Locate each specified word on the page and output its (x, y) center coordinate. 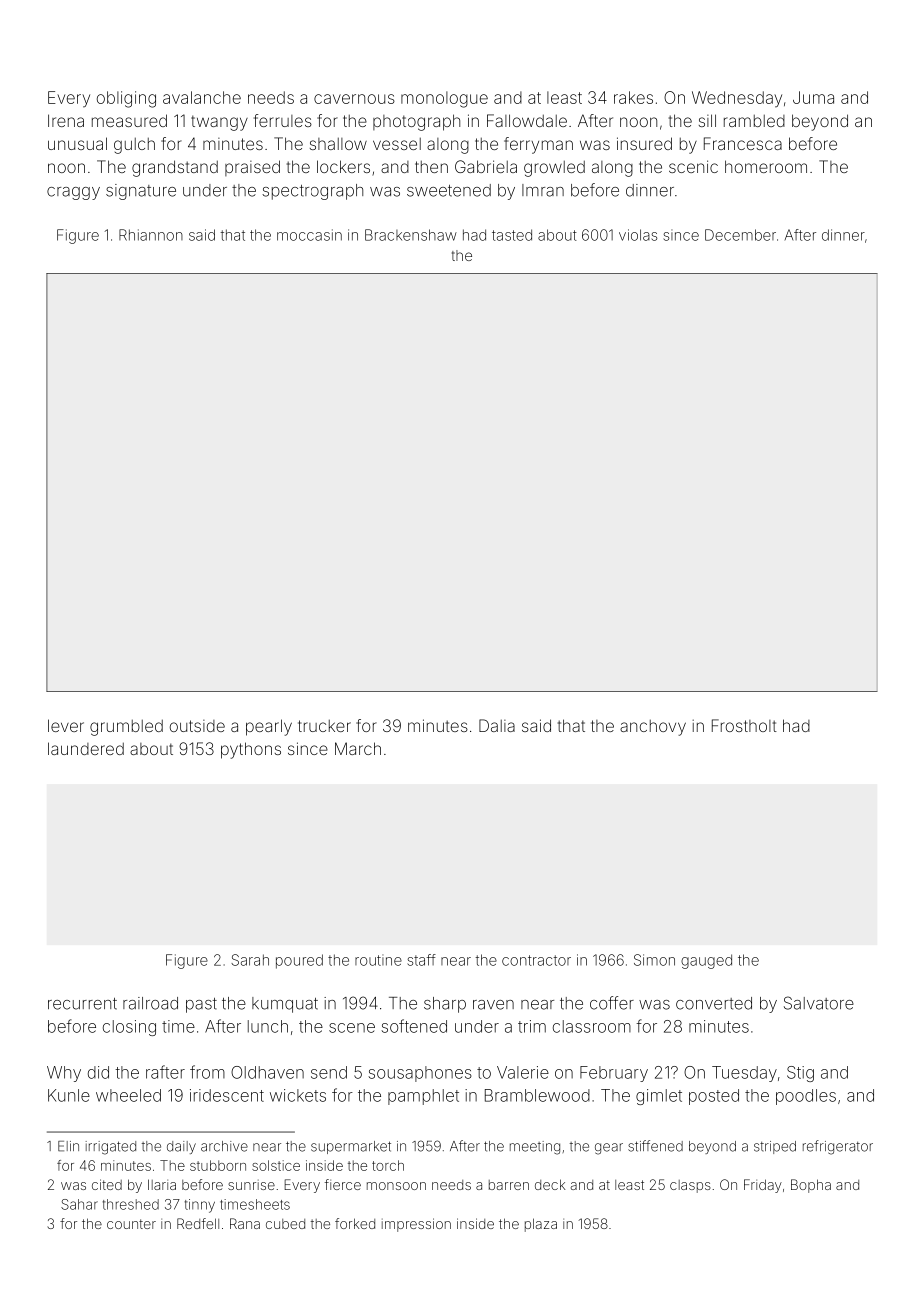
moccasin (309, 235)
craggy (73, 193)
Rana (245, 1223)
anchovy (653, 728)
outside (197, 726)
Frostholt (744, 725)
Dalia (497, 725)
